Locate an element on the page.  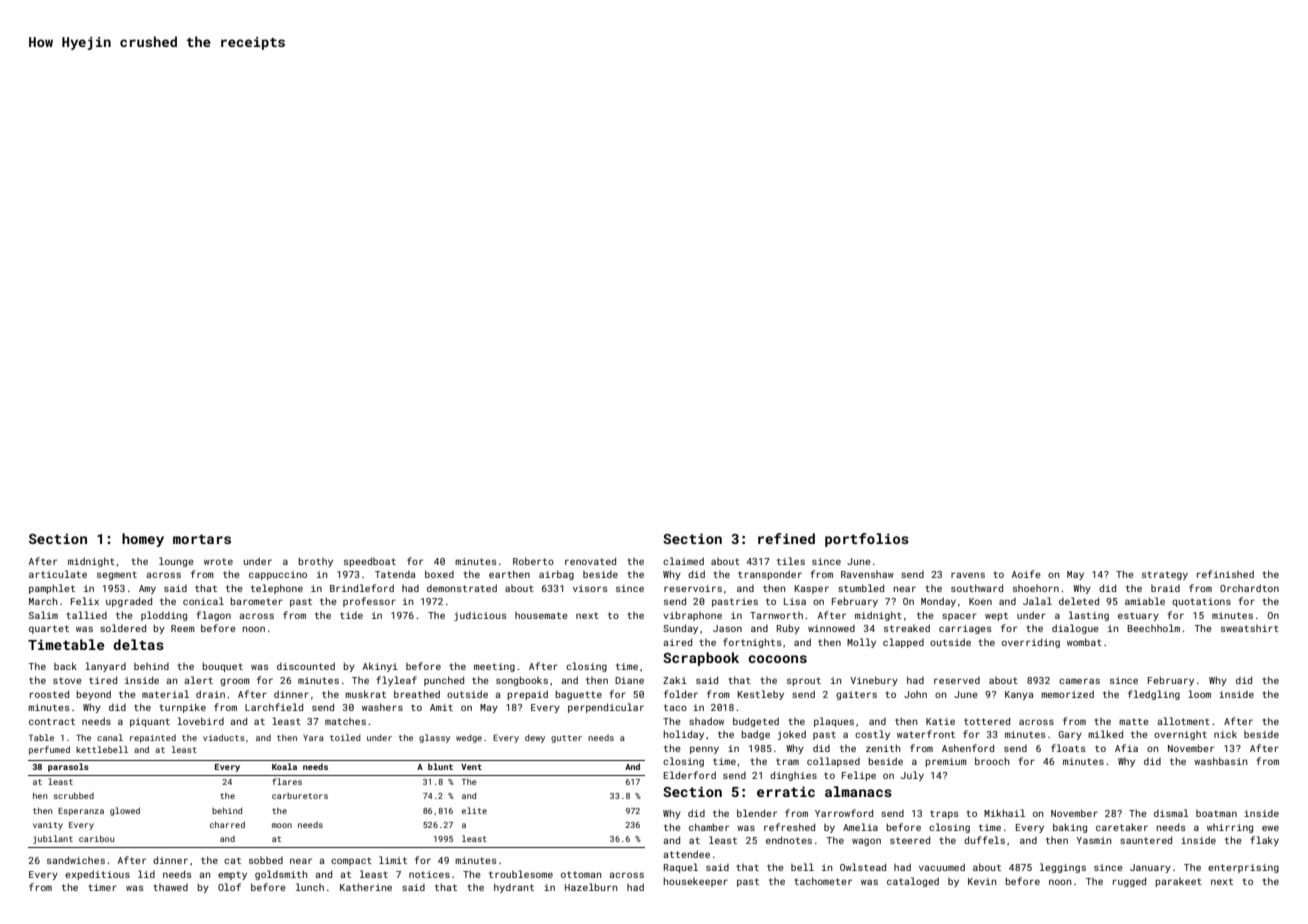
homey is located at coordinates (143, 540).
